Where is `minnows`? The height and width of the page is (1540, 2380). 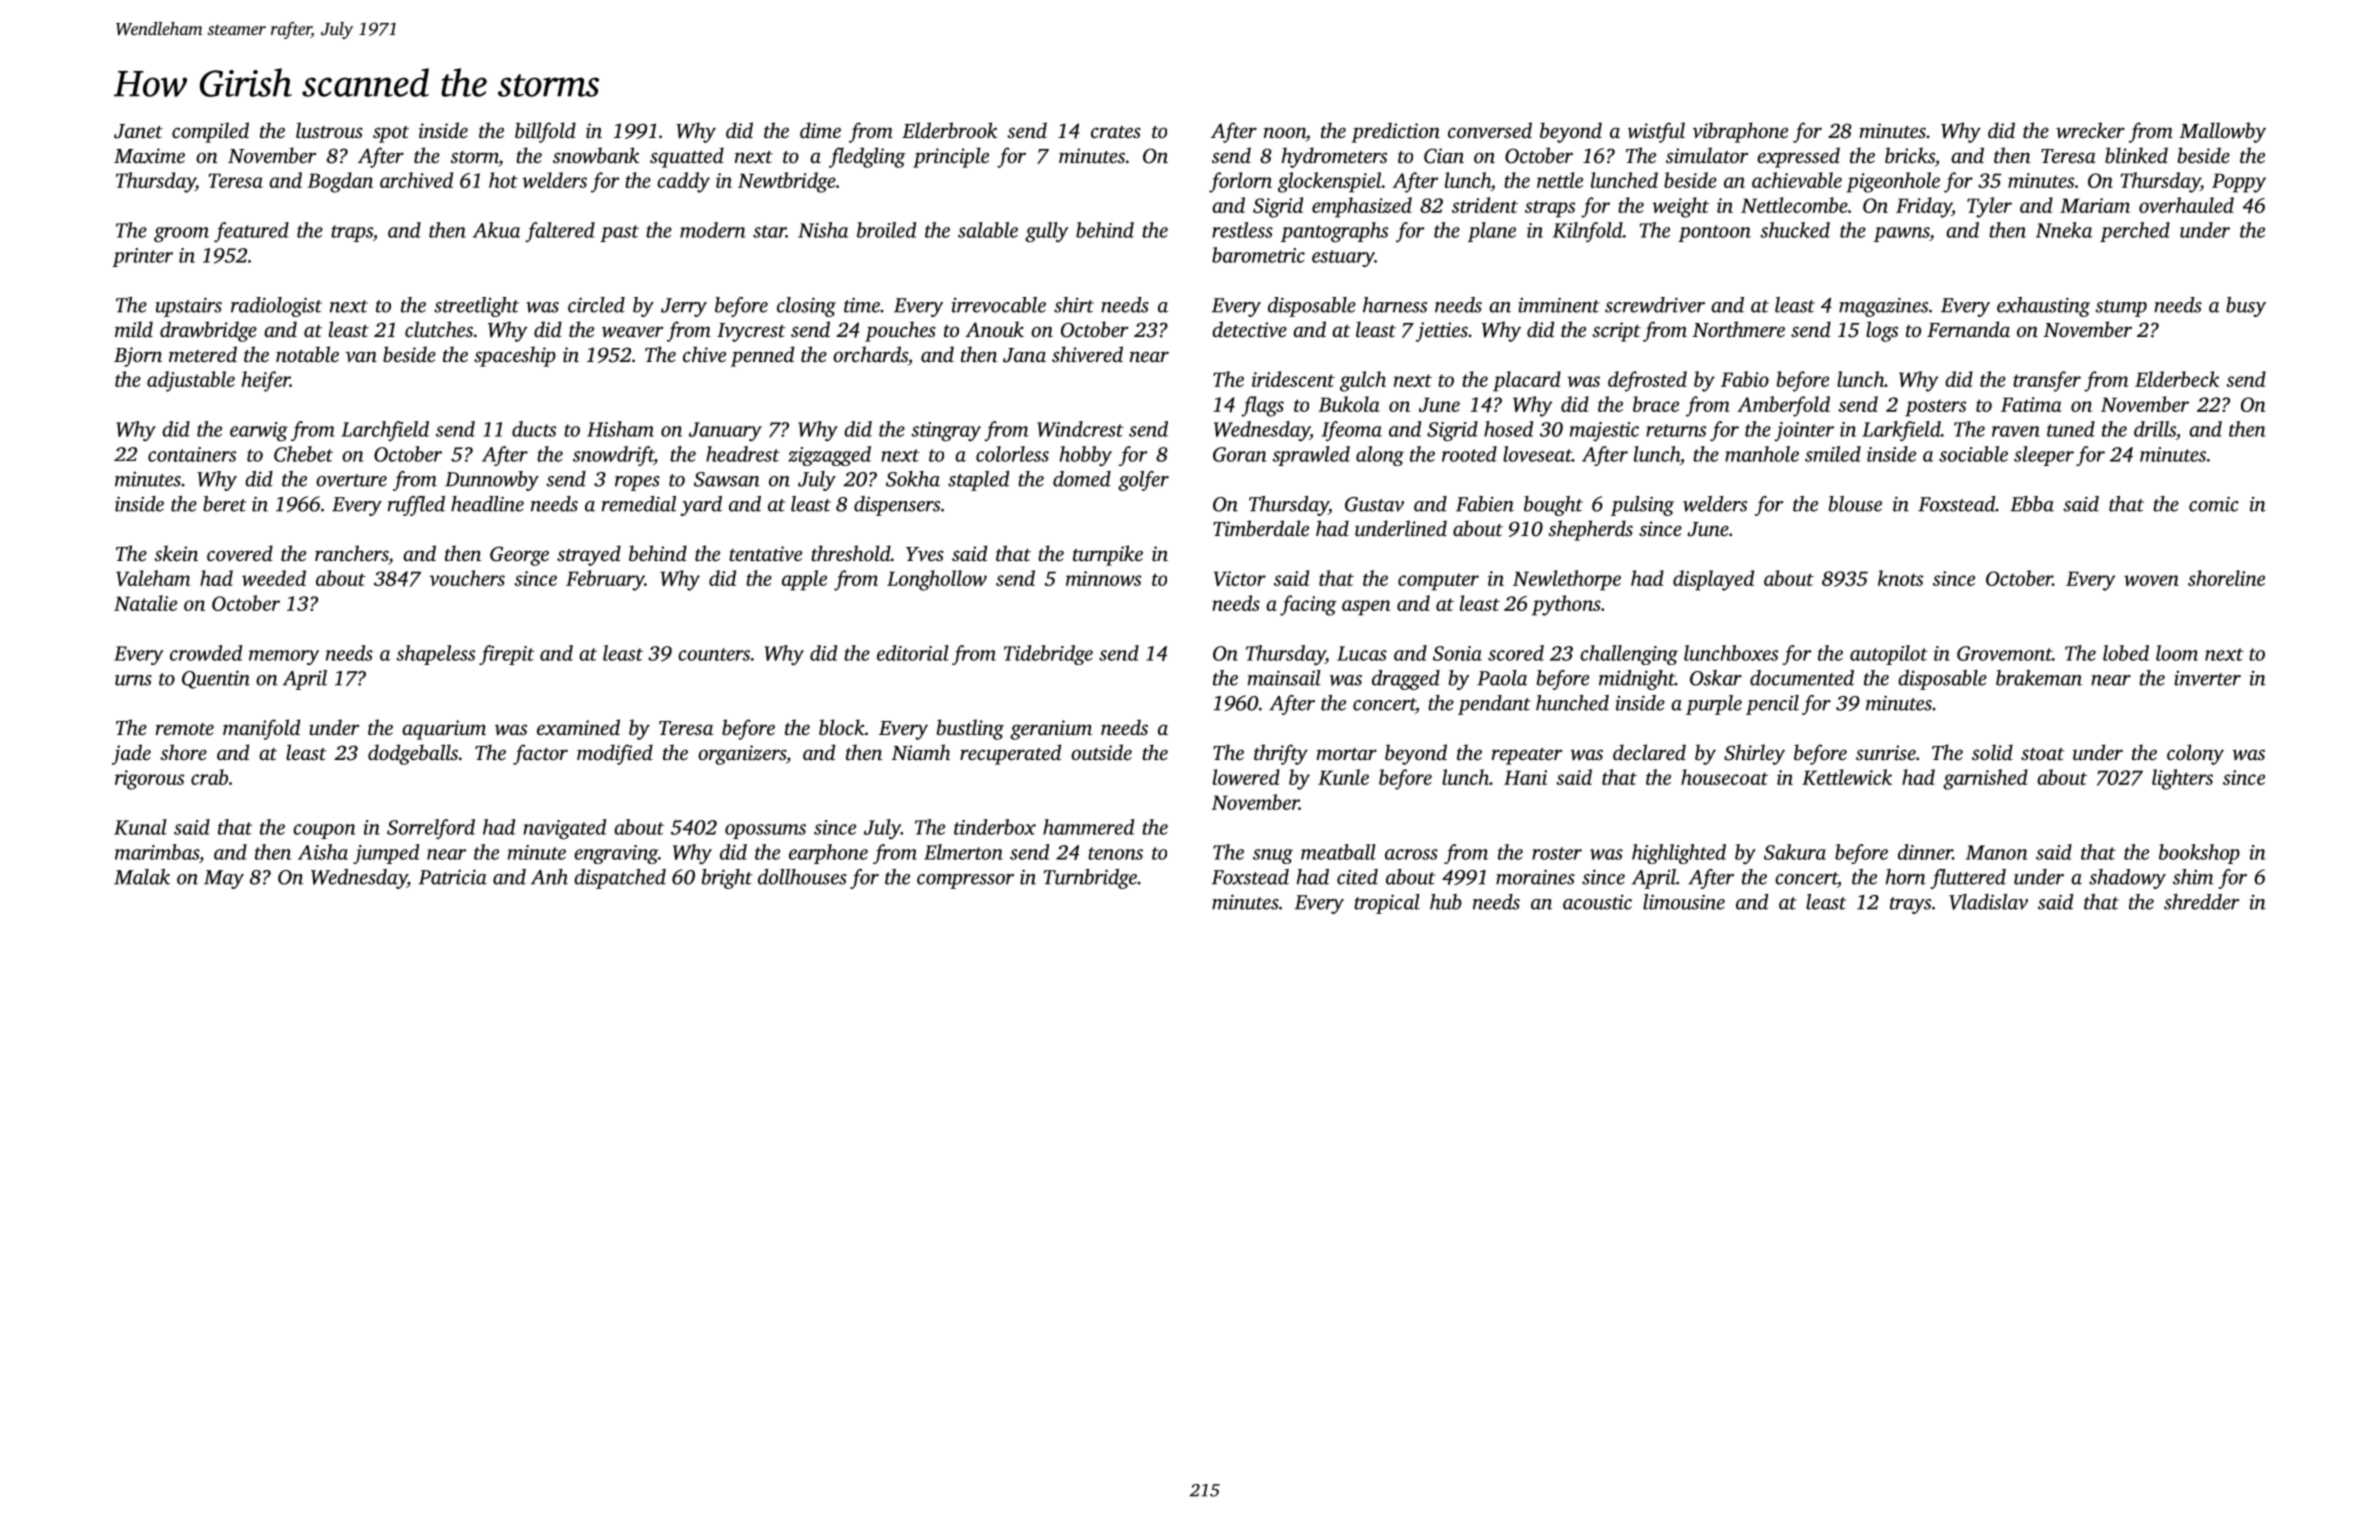 minnows is located at coordinates (1103, 578).
